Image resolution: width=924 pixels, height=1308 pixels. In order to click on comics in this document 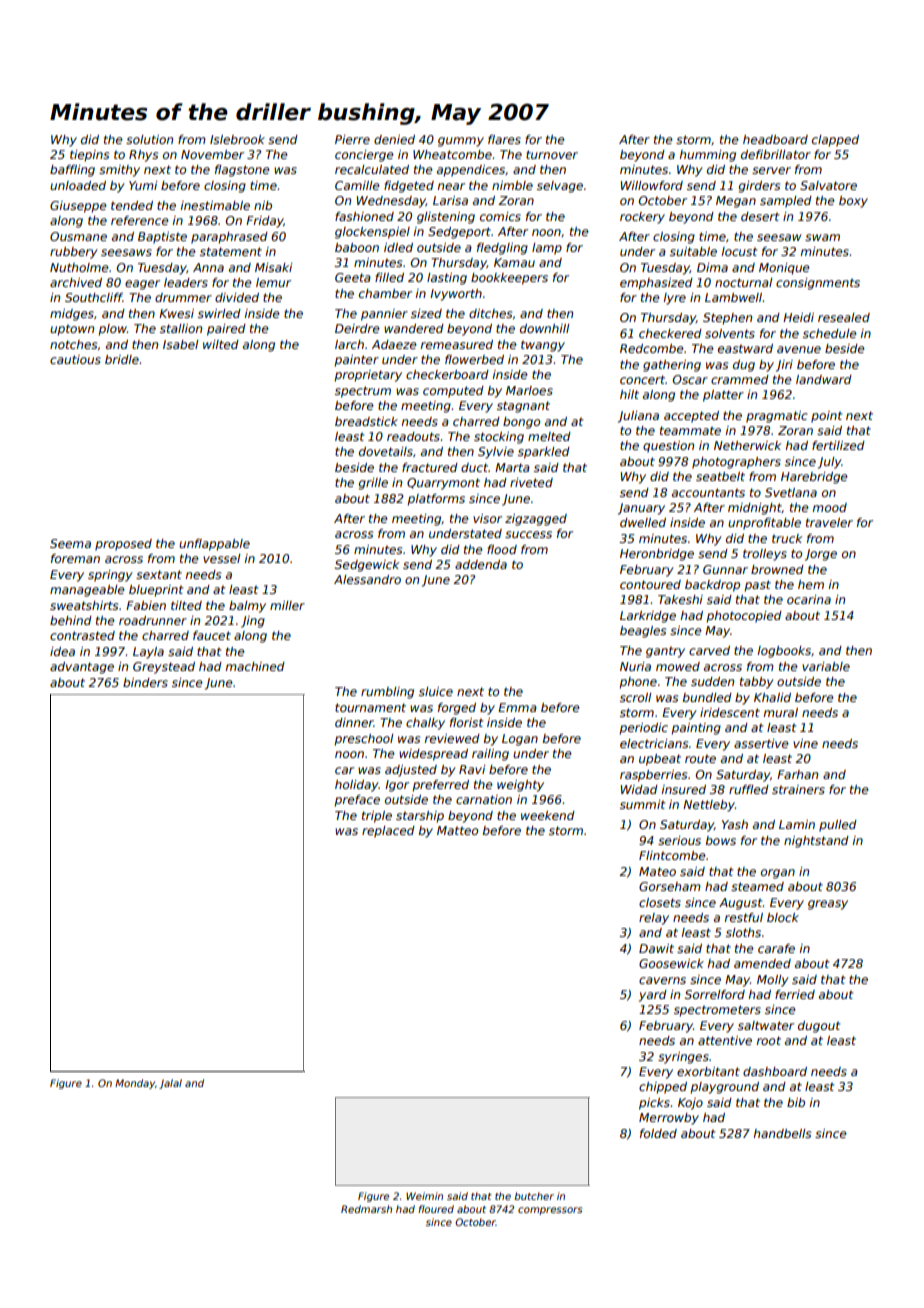, I will do `click(500, 216)`.
